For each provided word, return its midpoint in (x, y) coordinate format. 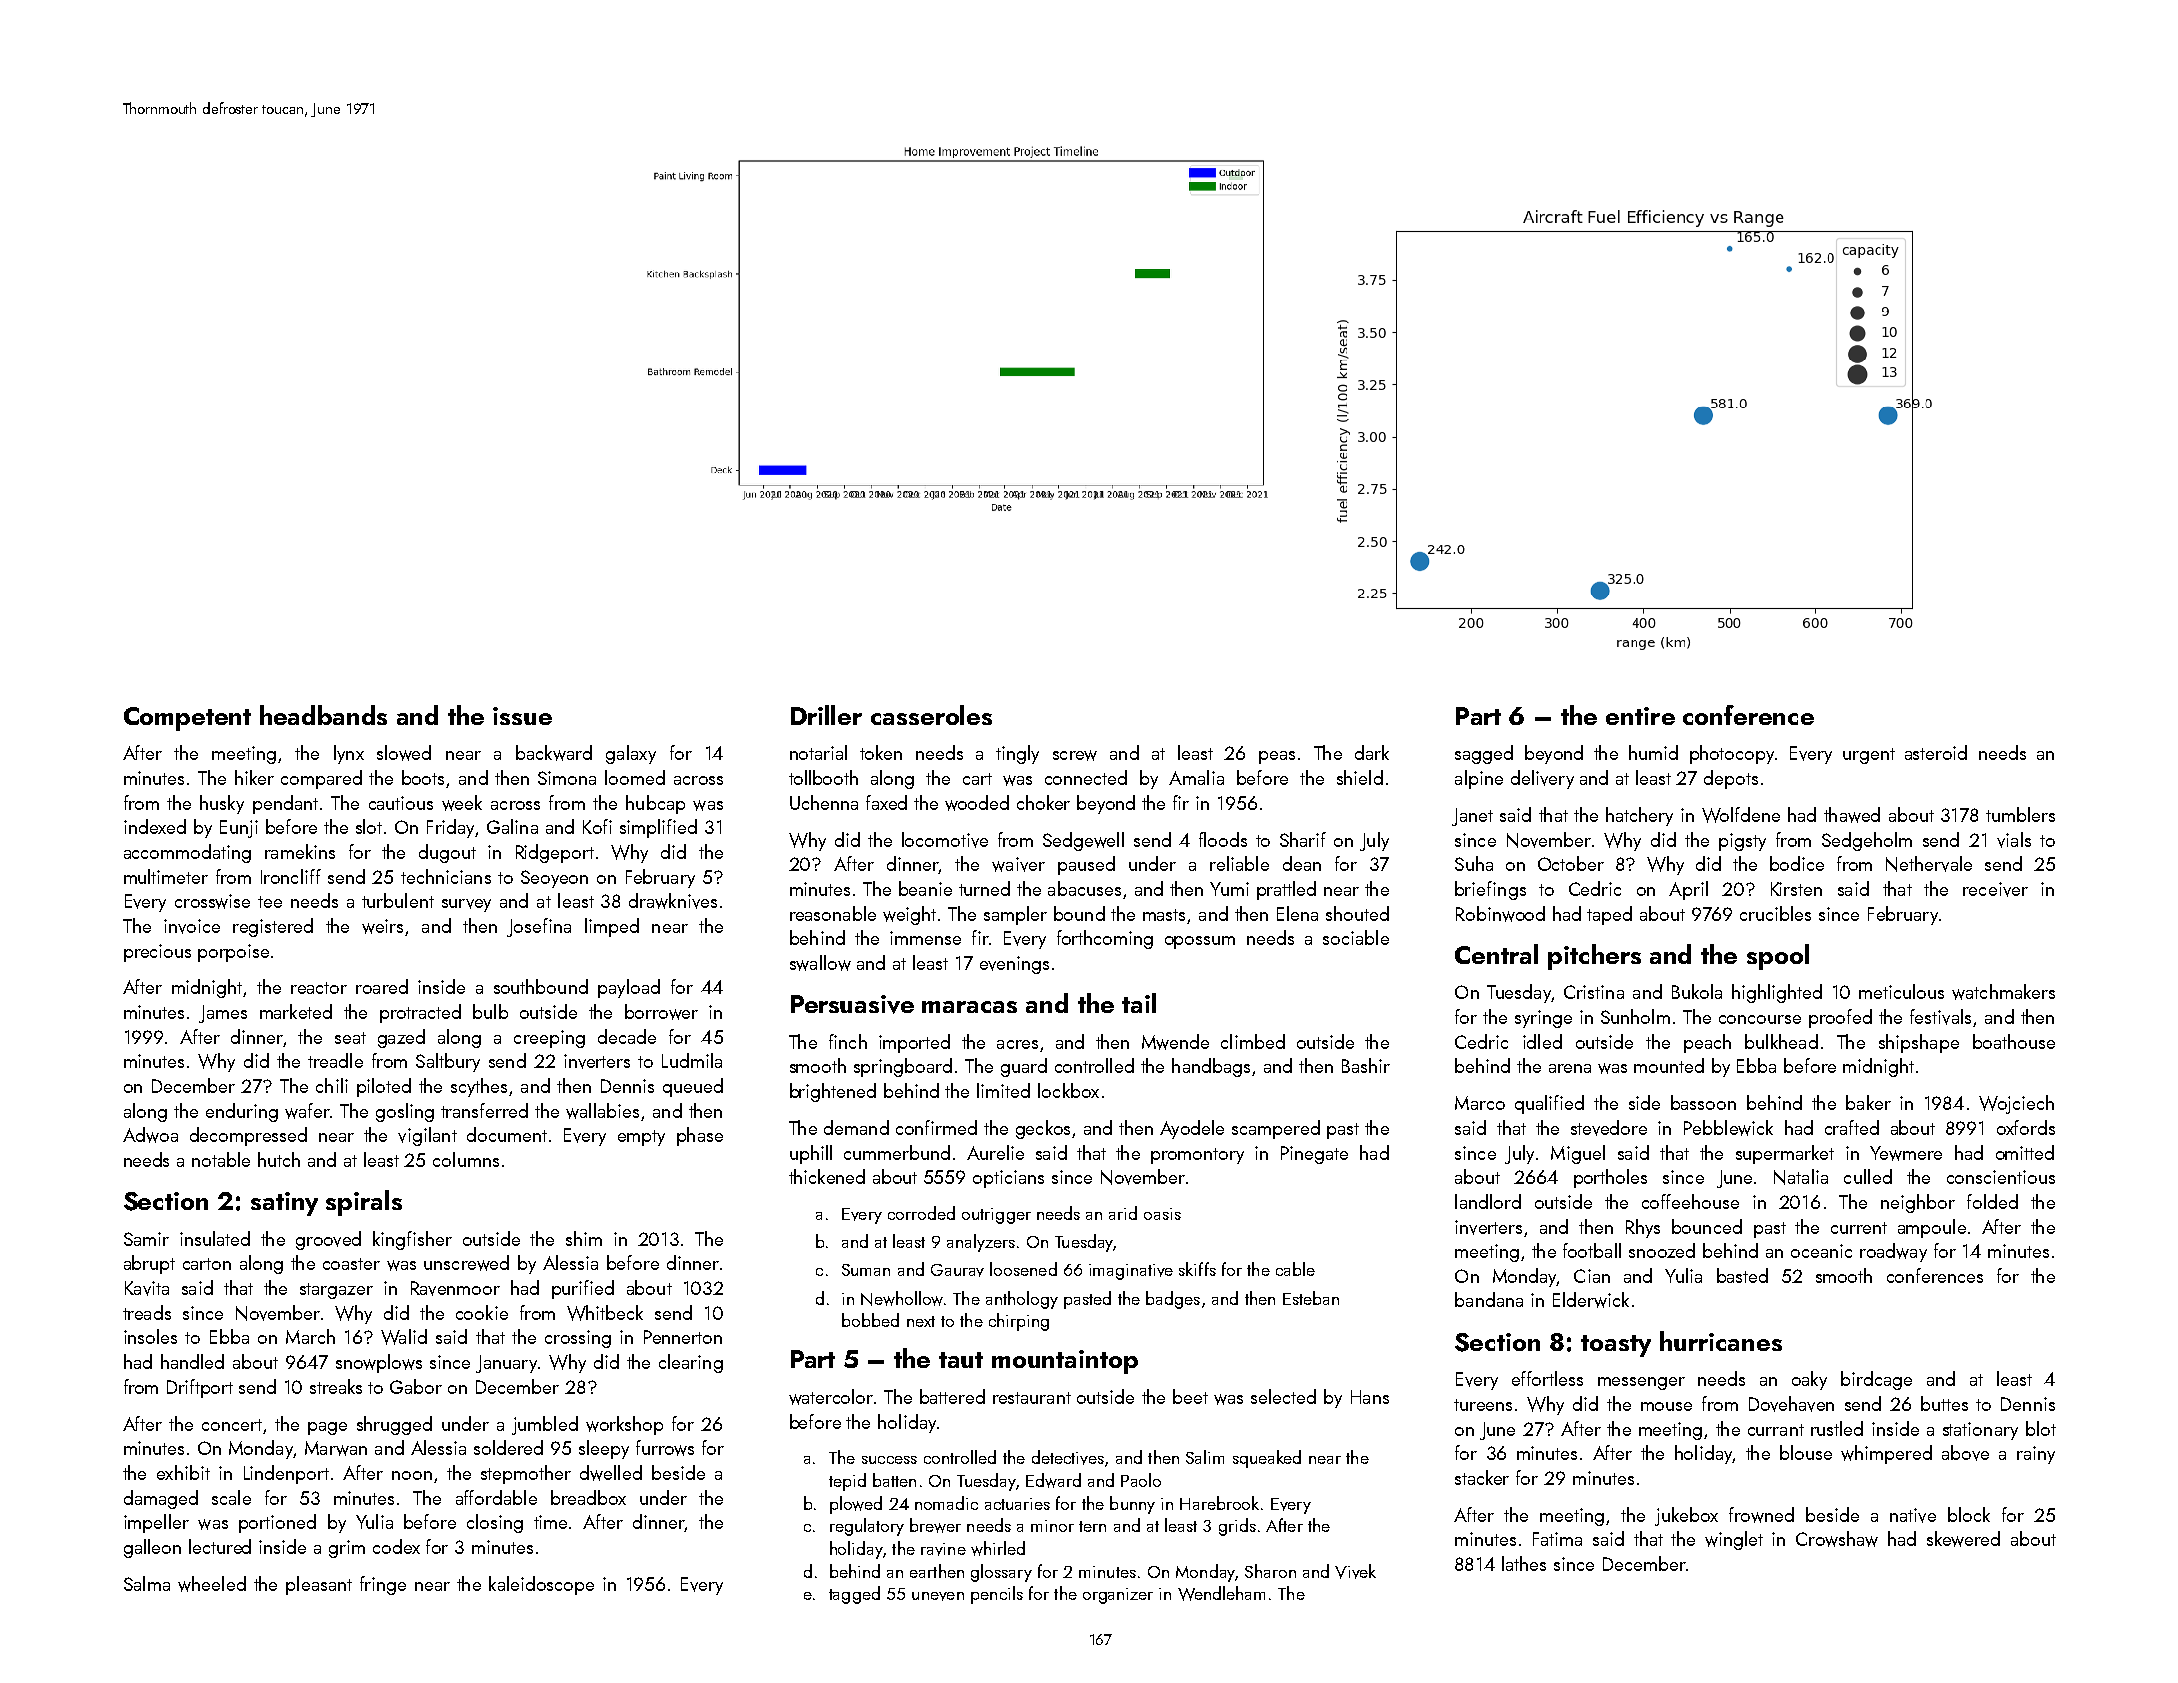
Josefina (539, 927)
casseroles (931, 715)
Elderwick (1591, 1300)
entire (1640, 716)
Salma (147, 1583)
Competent (187, 719)
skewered (1963, 1539)
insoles (150, 1336)
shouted (1357, 913)
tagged (854, 1595)
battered (952, 1396)
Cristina (1594, 992)
